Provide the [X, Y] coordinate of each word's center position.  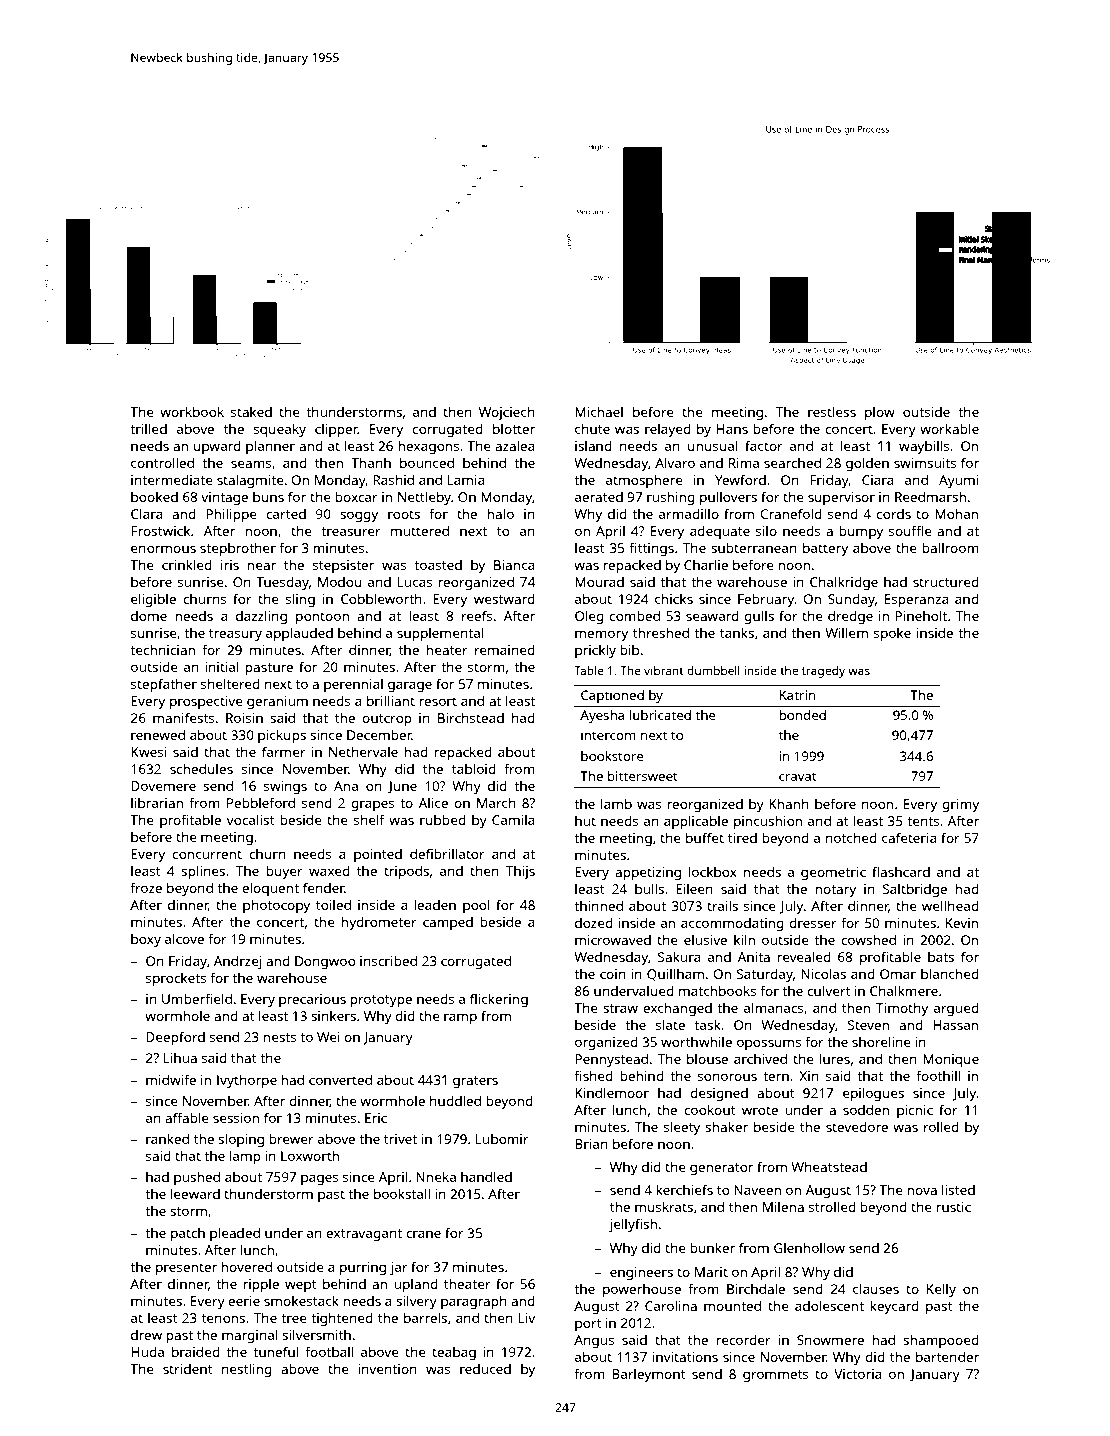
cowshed [868, 940]
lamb [616, 803]
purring [363, 1268]
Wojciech [507, 413]
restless [832, 411]
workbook [192, 411]
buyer [284, 872]
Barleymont [649, 1375]
